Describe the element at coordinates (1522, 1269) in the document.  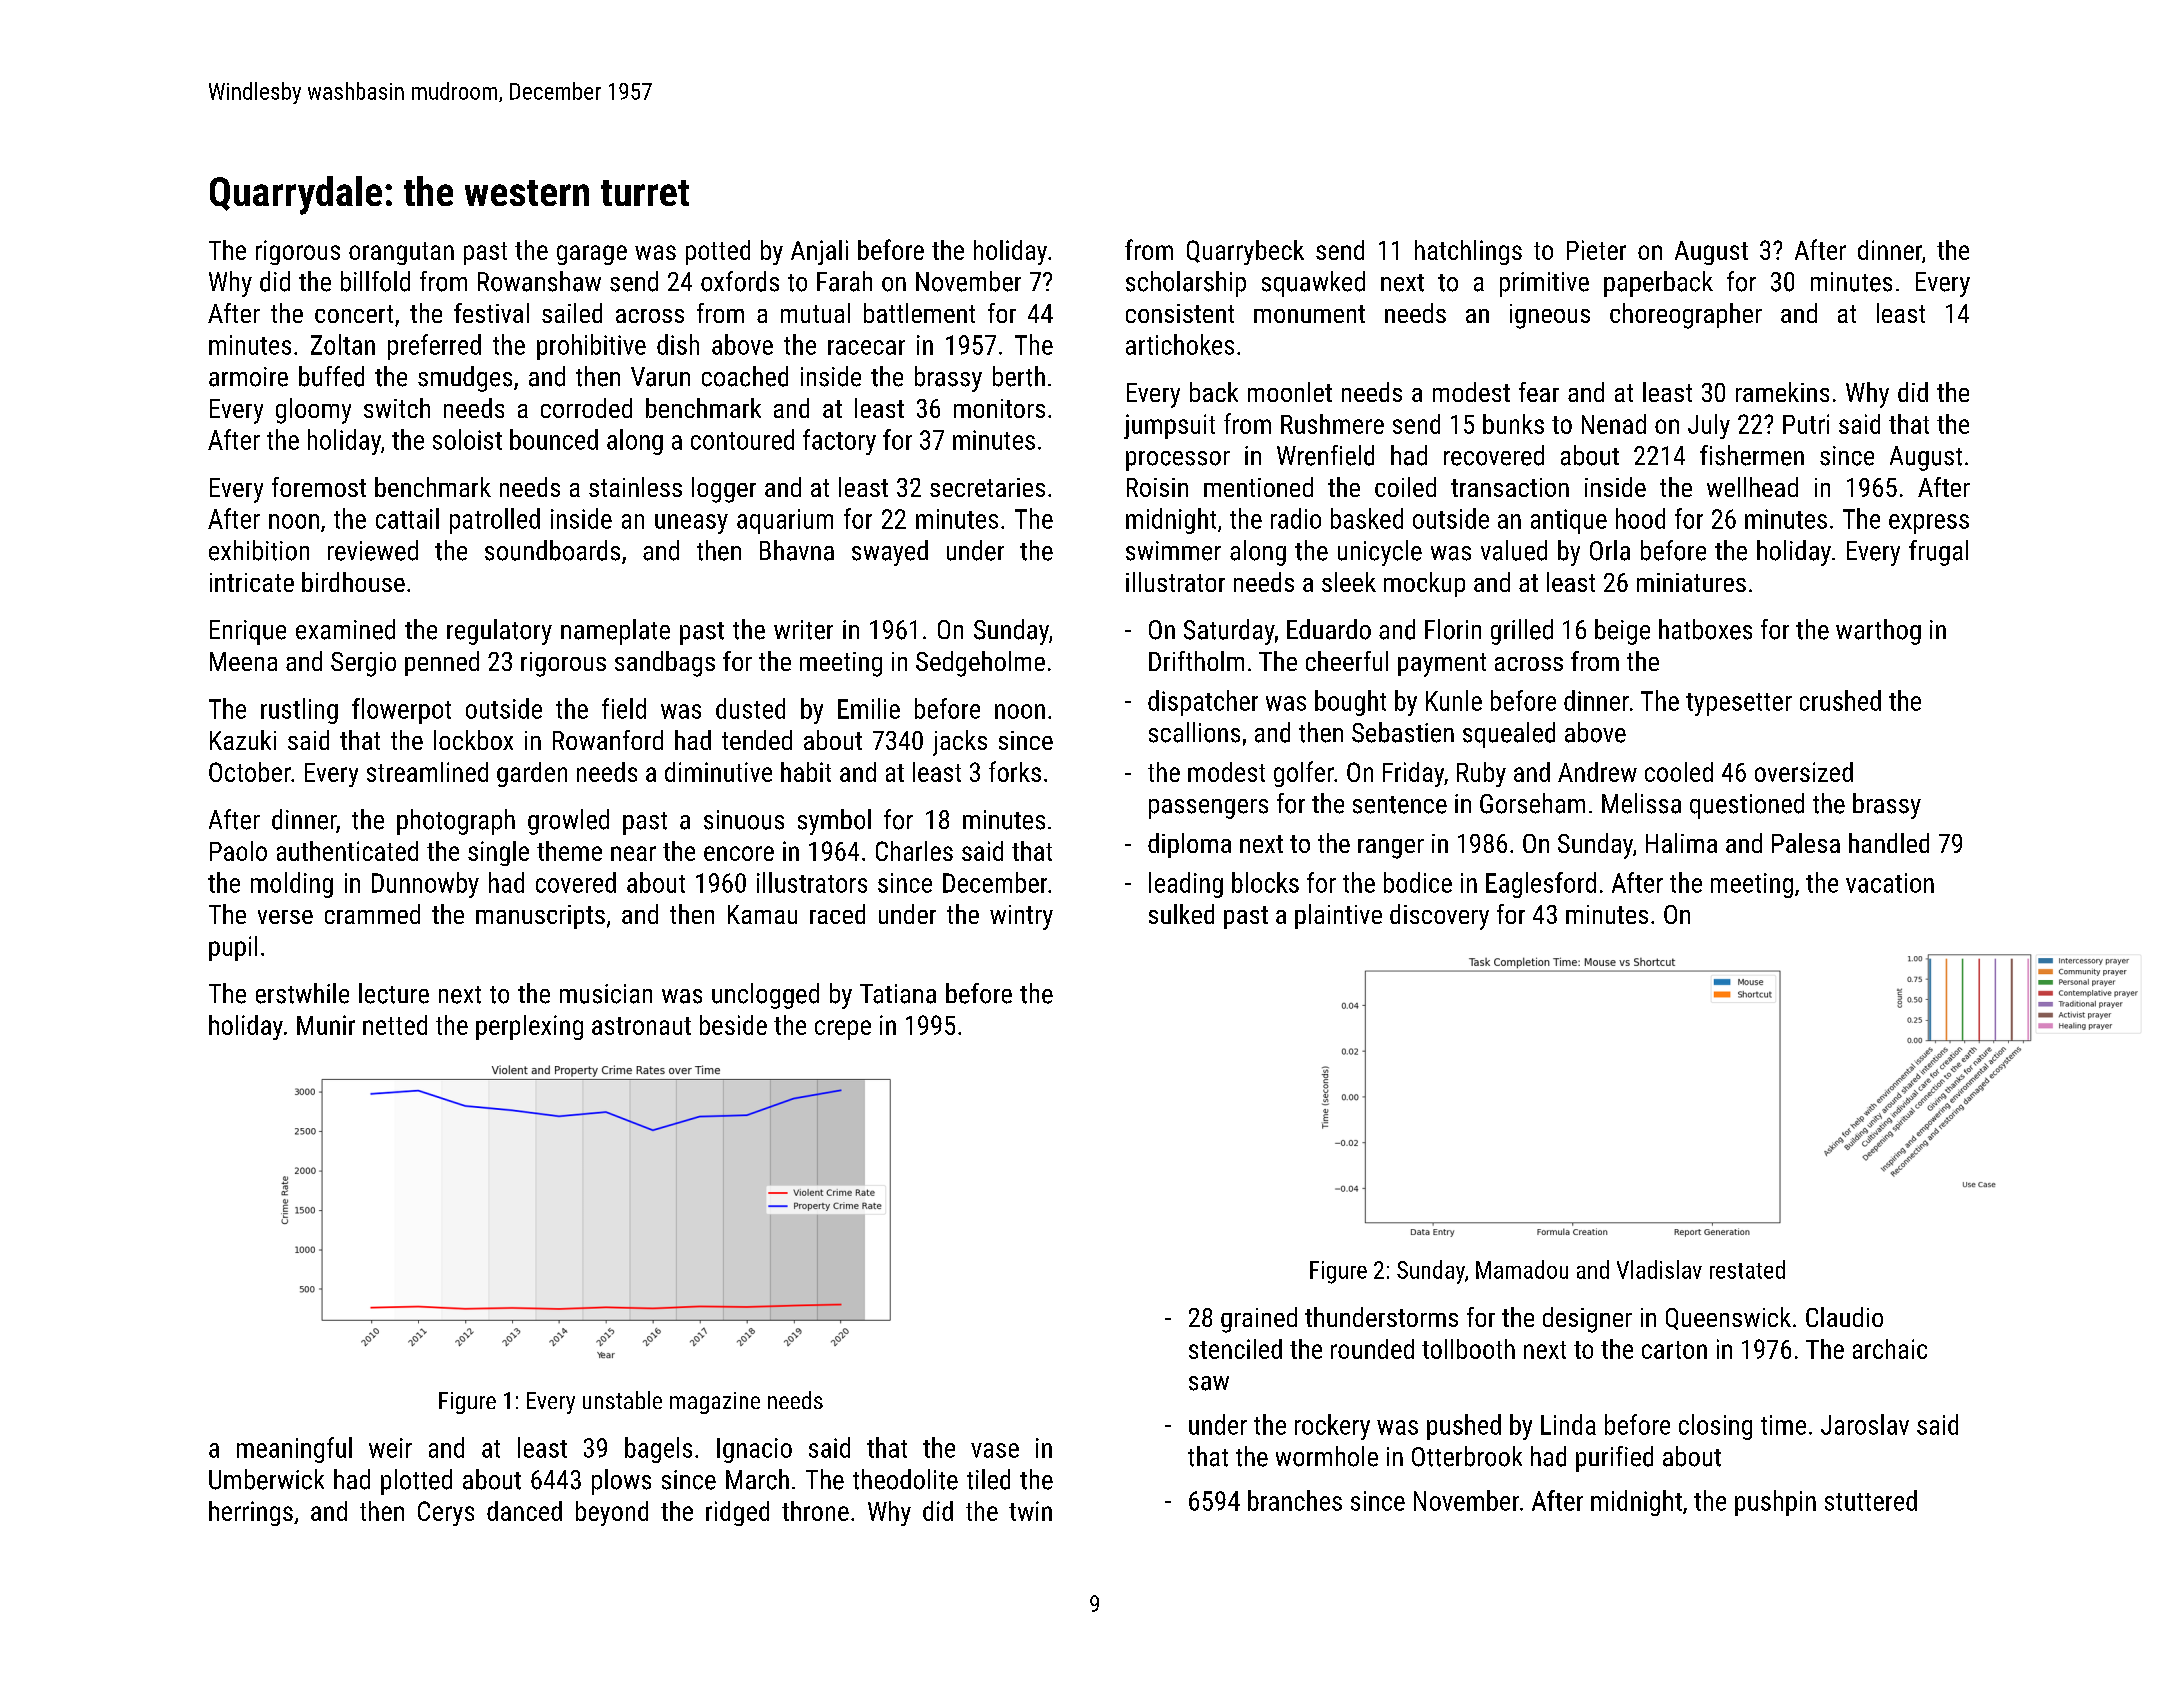
I see `Mamadou` at that location.
